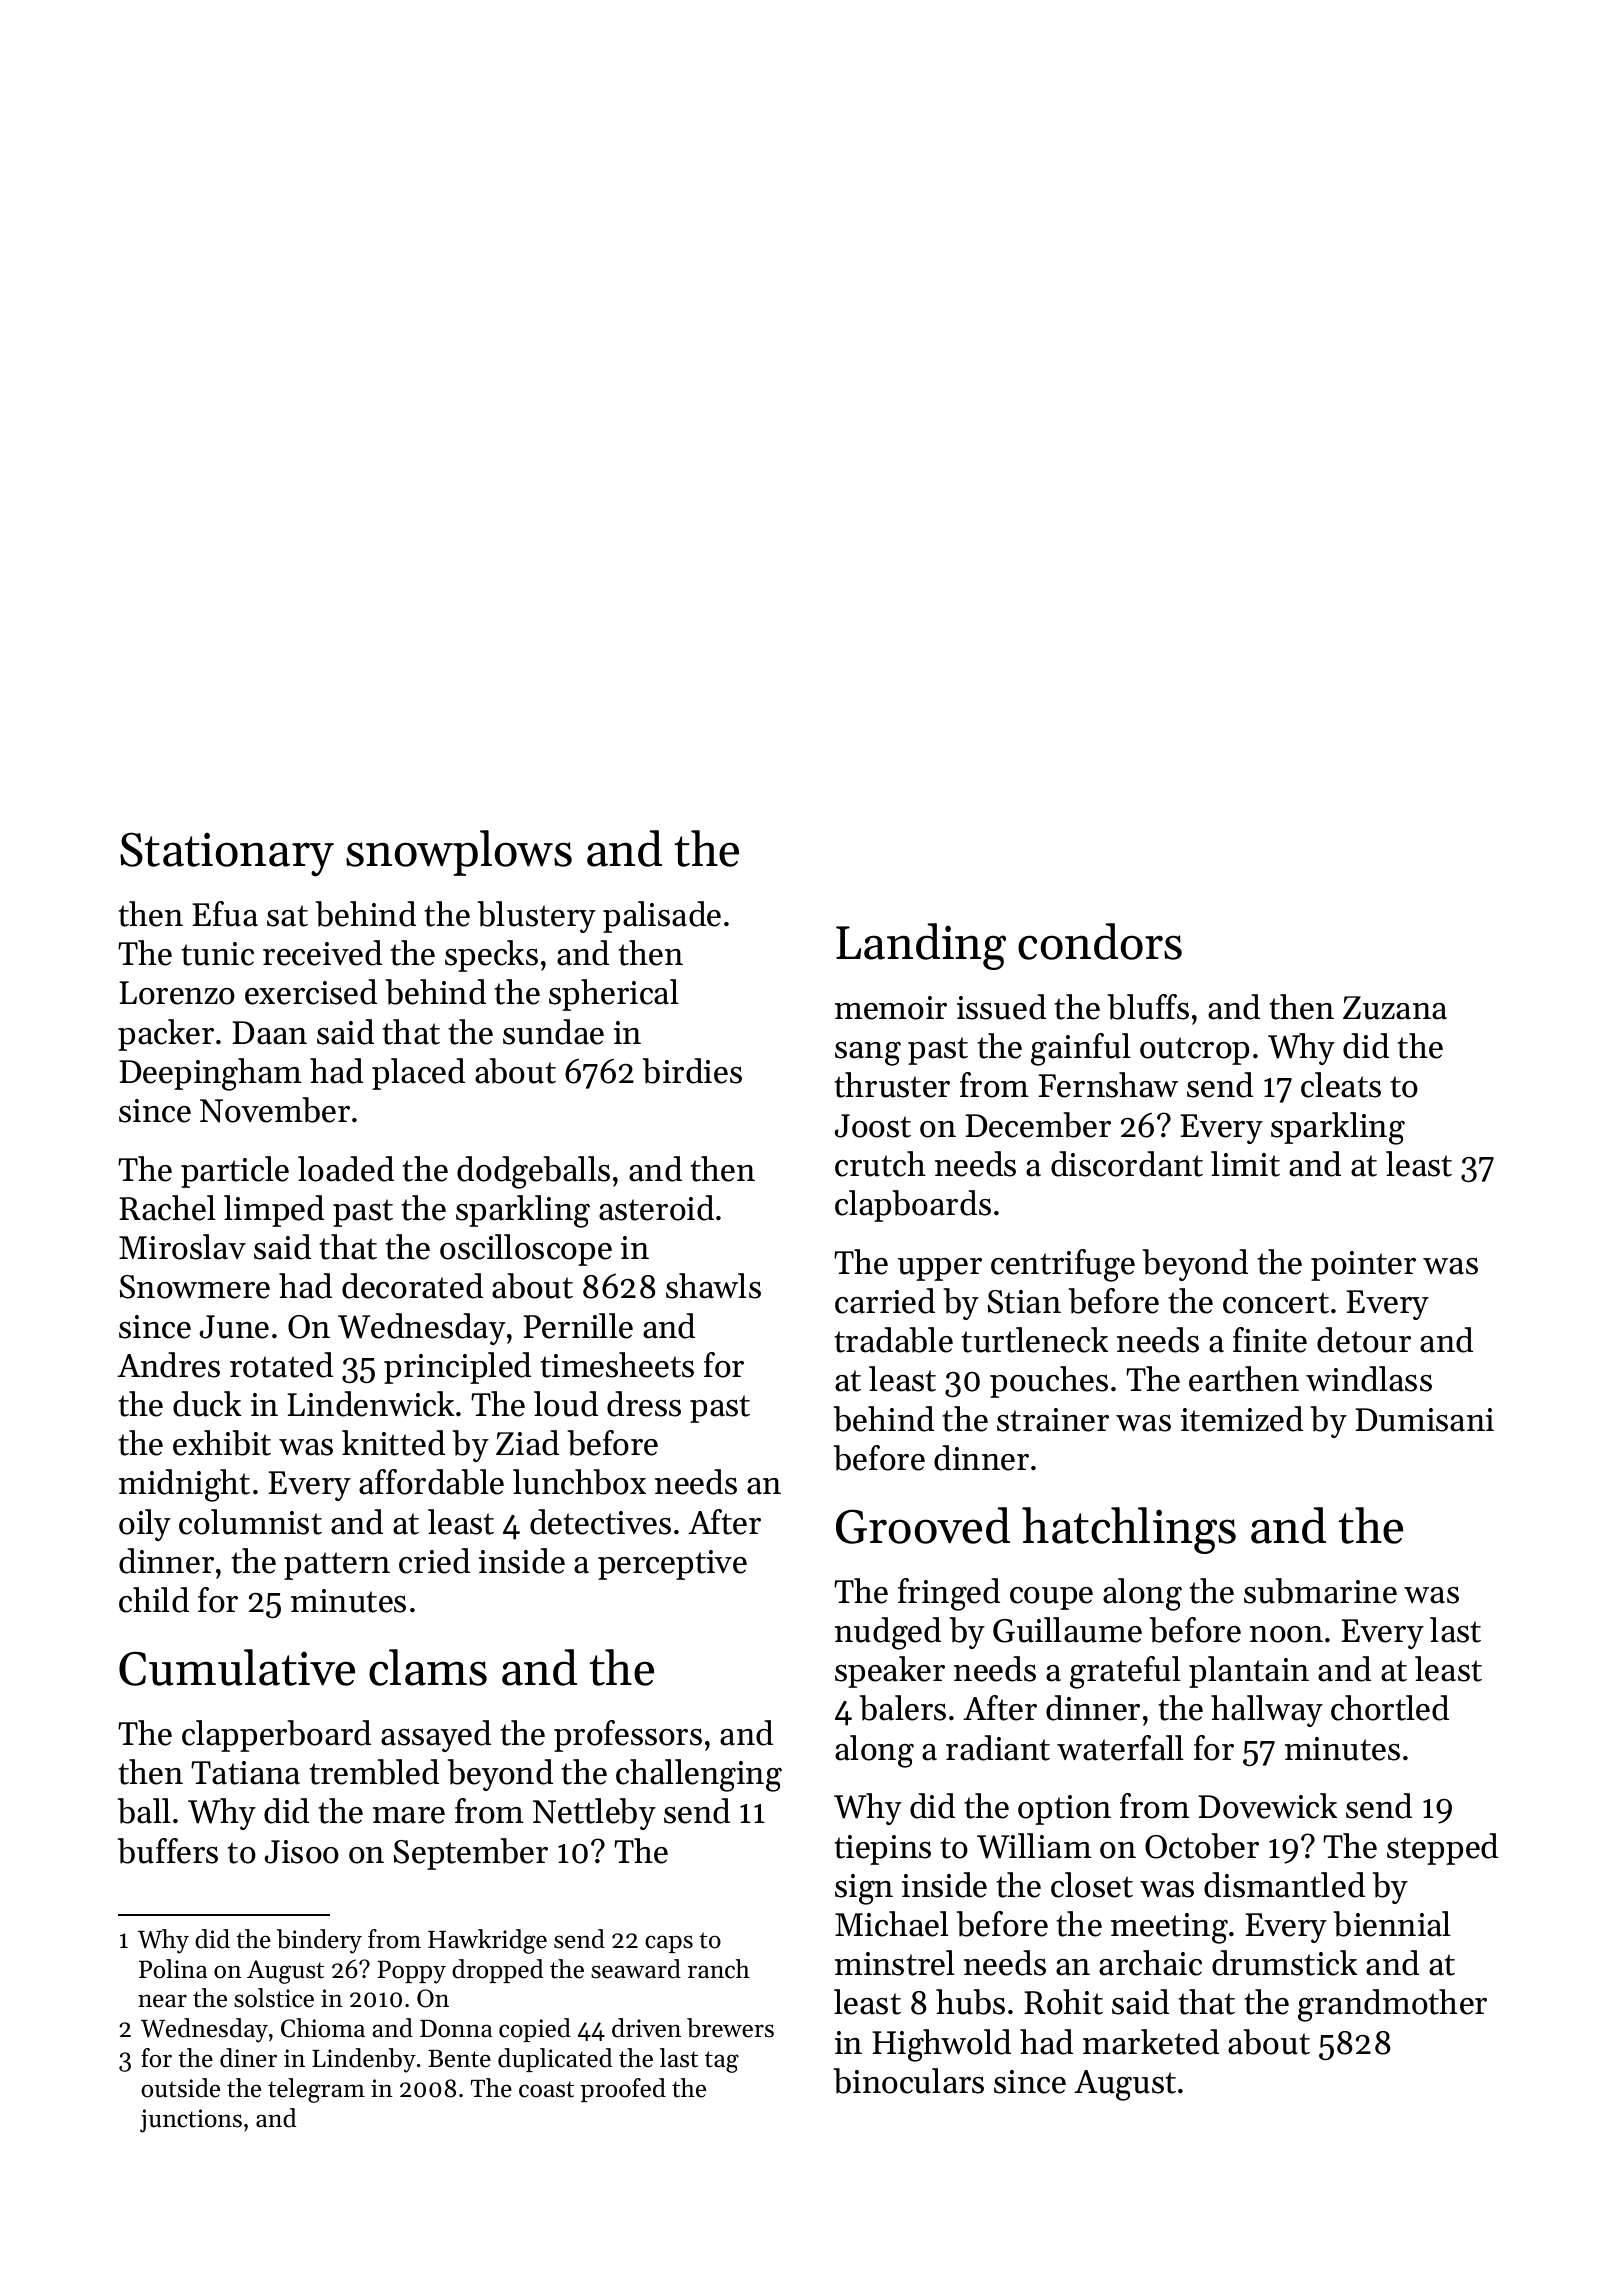  What do you see at coordinates (1320, 1591) in the page?
I see `submarine` at bounding box center [1320, 1591].
